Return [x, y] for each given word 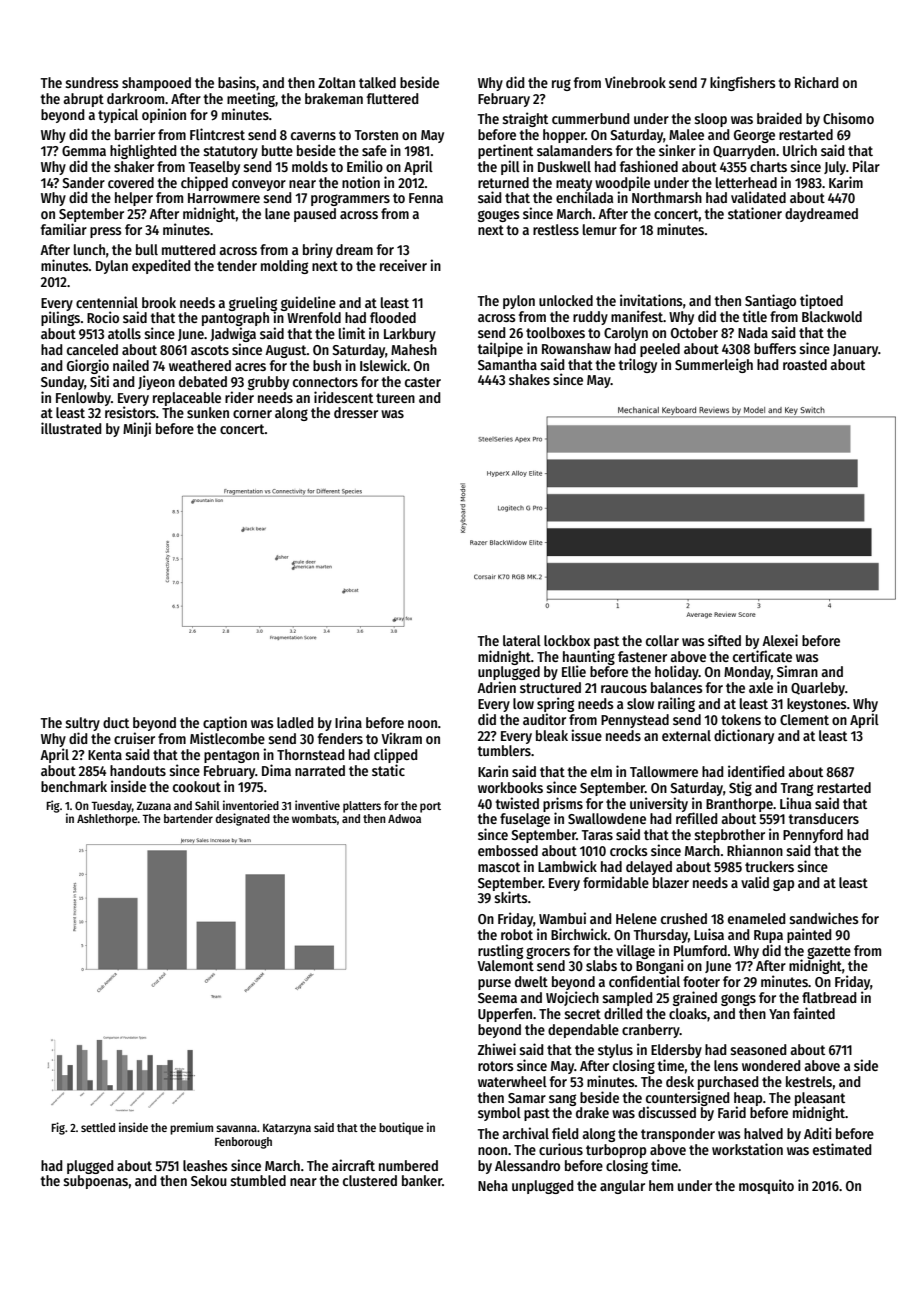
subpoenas [96, 1182]
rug [561, 85]
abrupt [83, 100]
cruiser [134, 738]
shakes [529, 379]
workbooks [510, 787]
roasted [805, 364]
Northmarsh [667, 197]
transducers [824, 818]
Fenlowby [83, 399]
